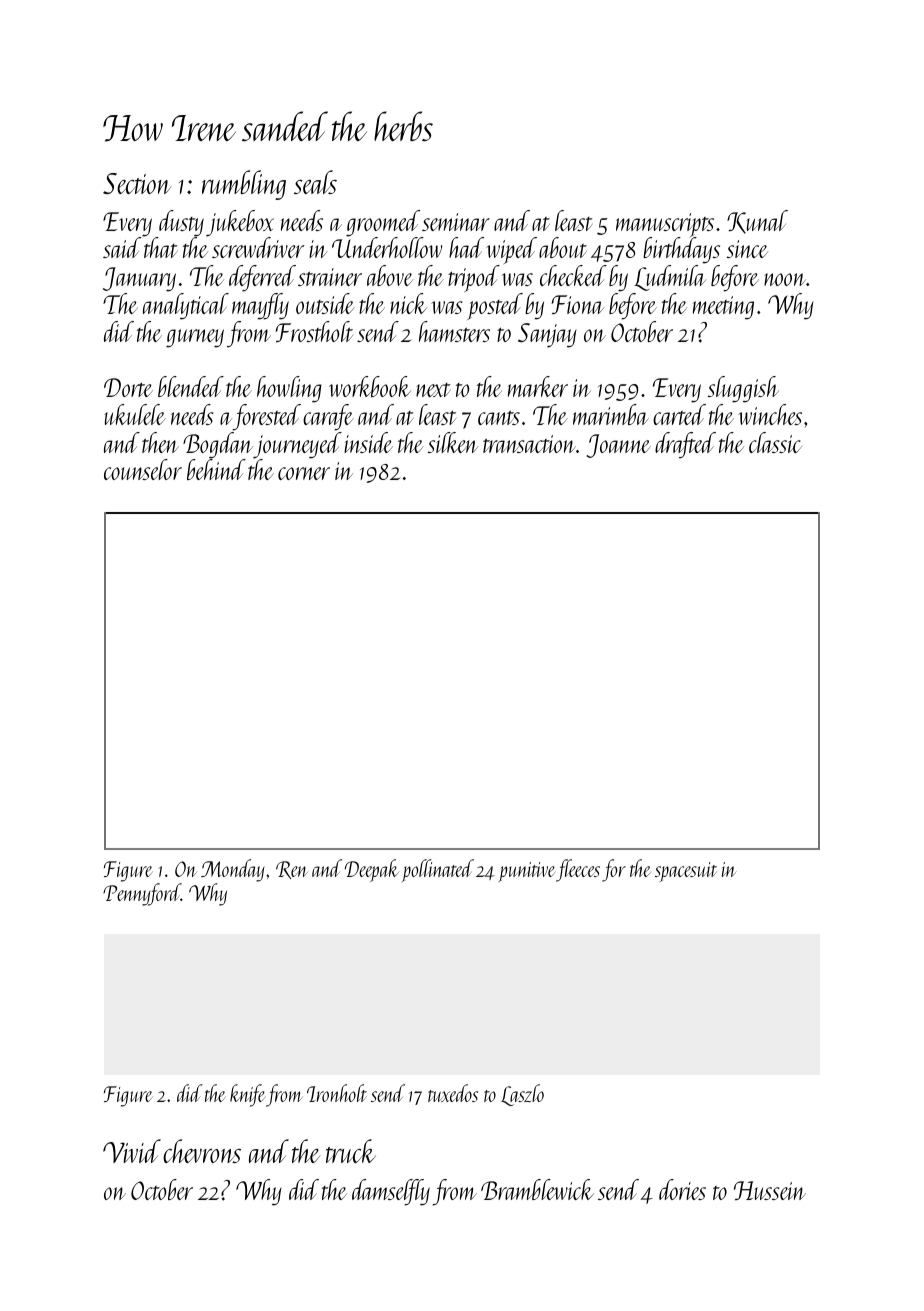 Image resolution: width=924 pixels, height=1311 pixels. Describe the element at coordinates (529, 444) in the image. I see `transaction` at that location.
